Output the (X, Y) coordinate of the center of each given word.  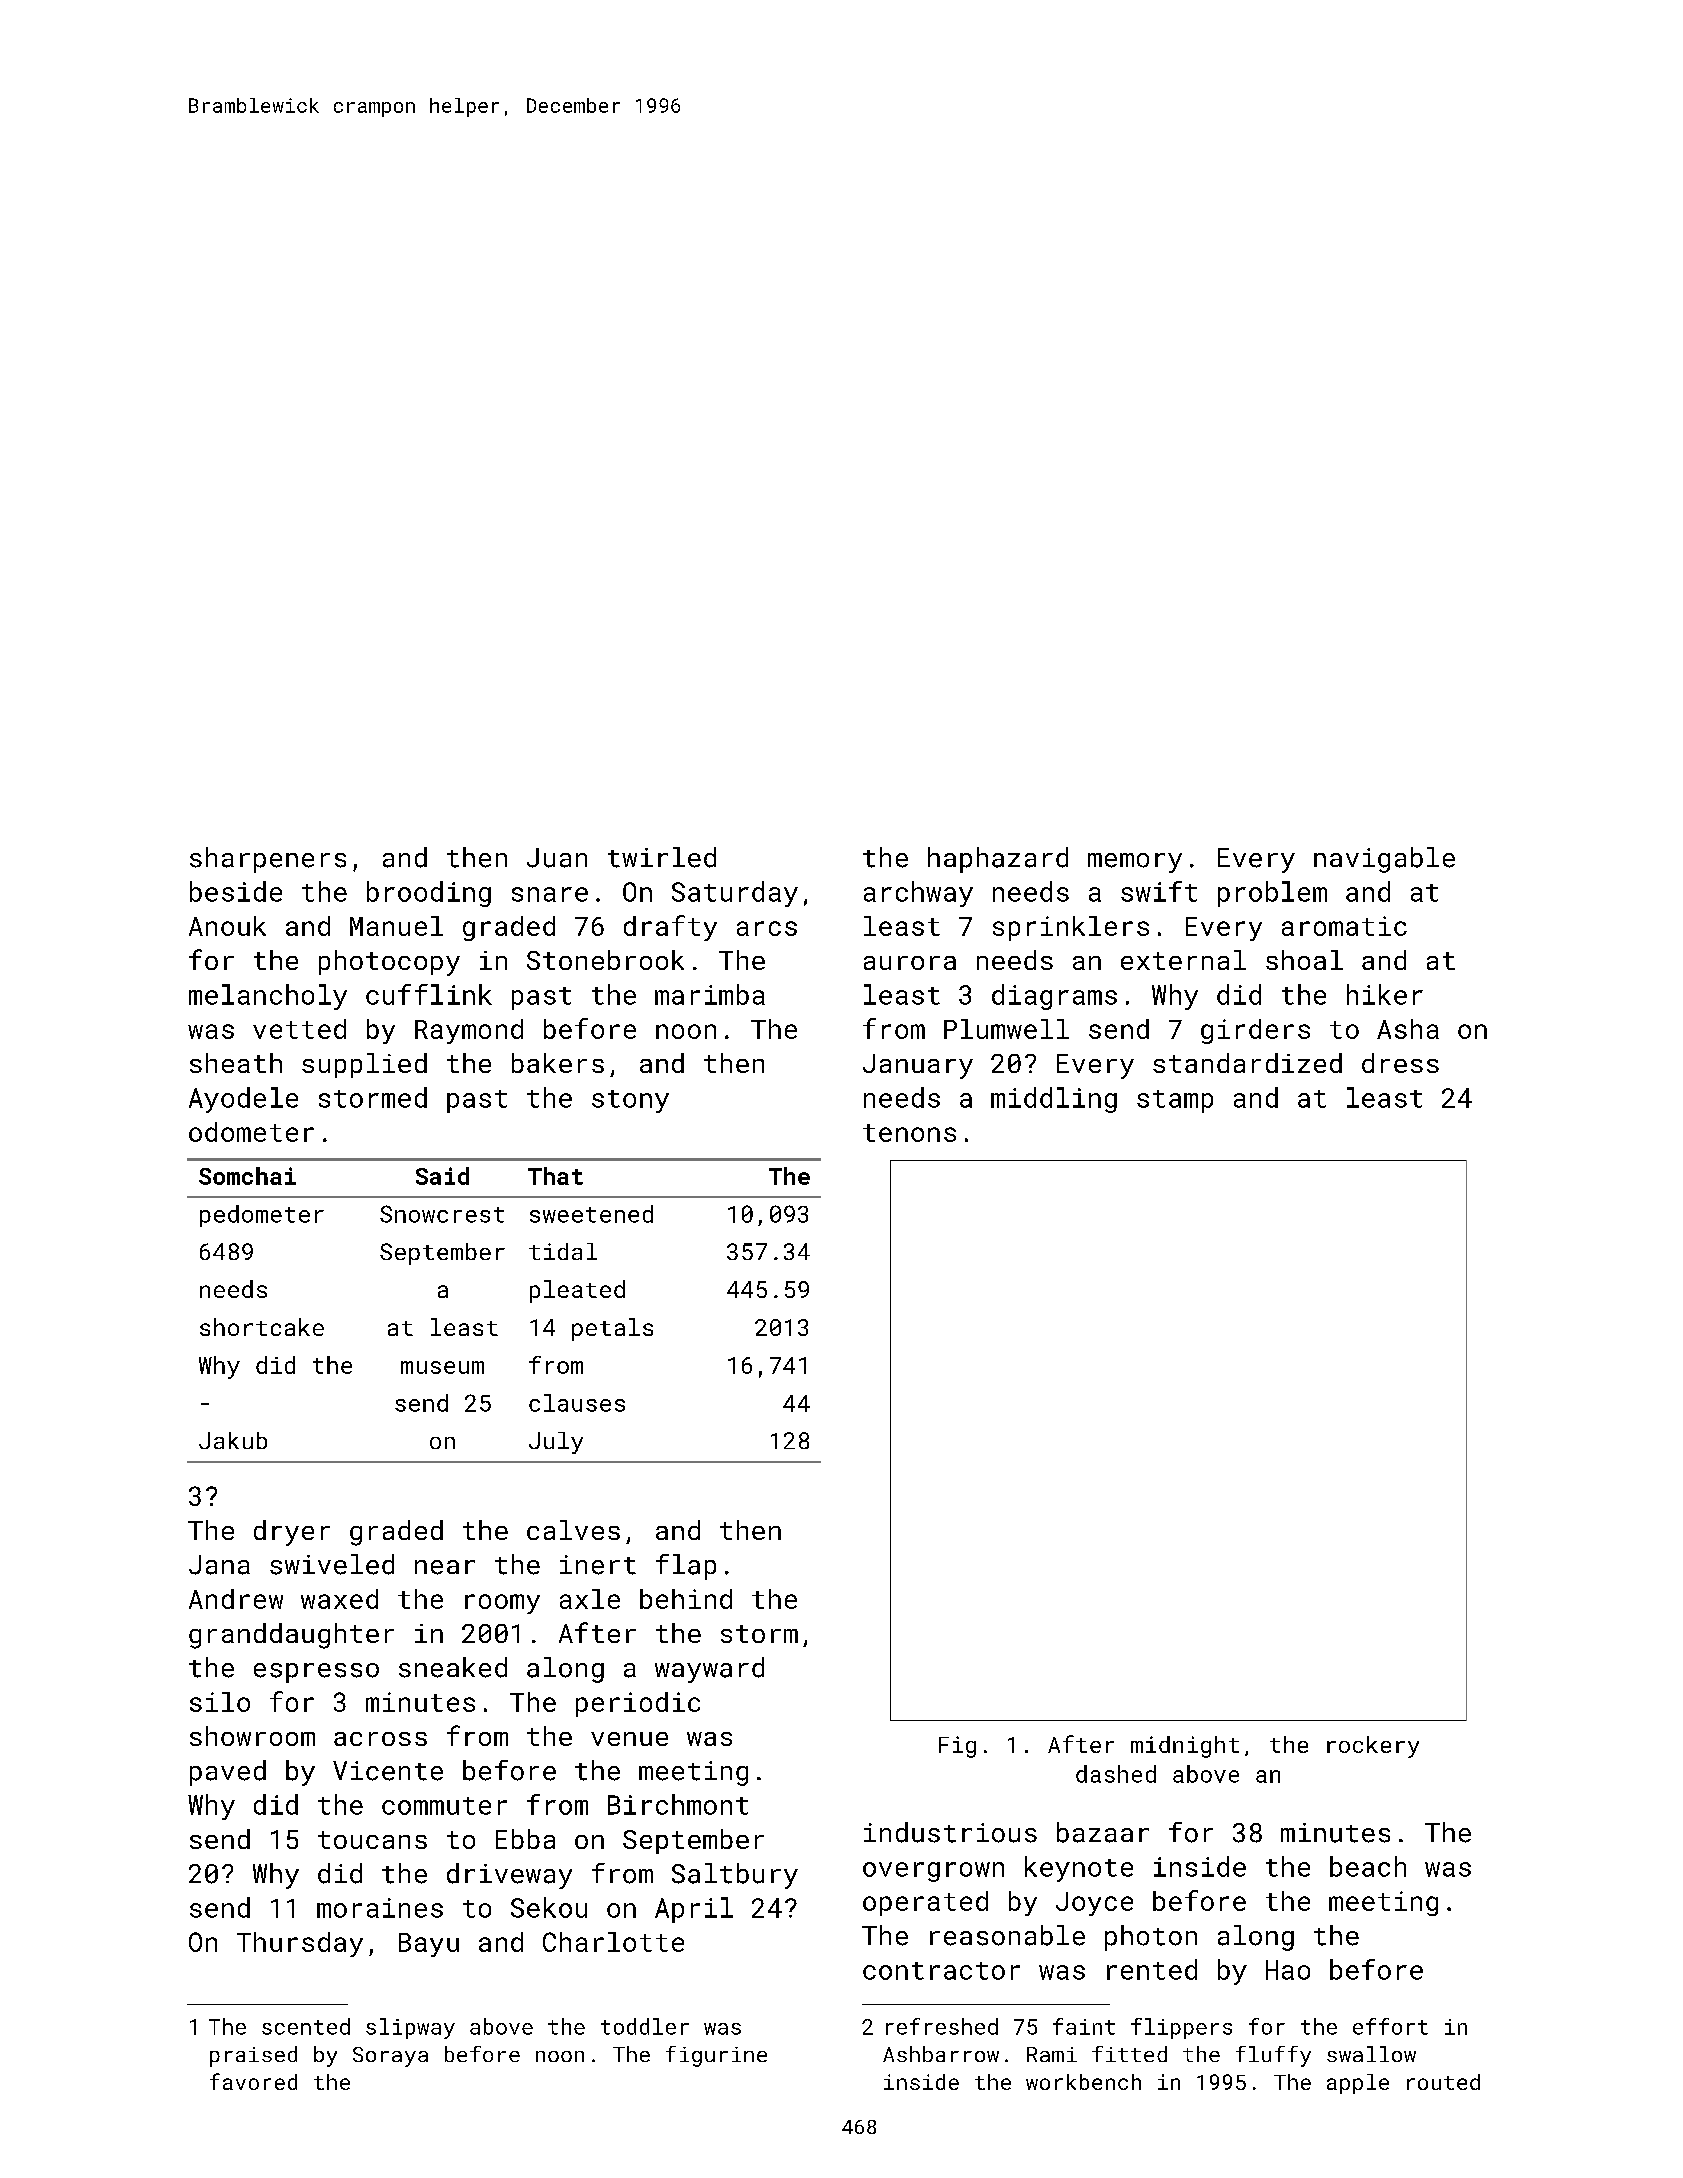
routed (1443, 2082)
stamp (1175, 1101)
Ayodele (243, 1100)
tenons (909, 1133)
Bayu (429, 1945)
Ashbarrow (941, 2054)
